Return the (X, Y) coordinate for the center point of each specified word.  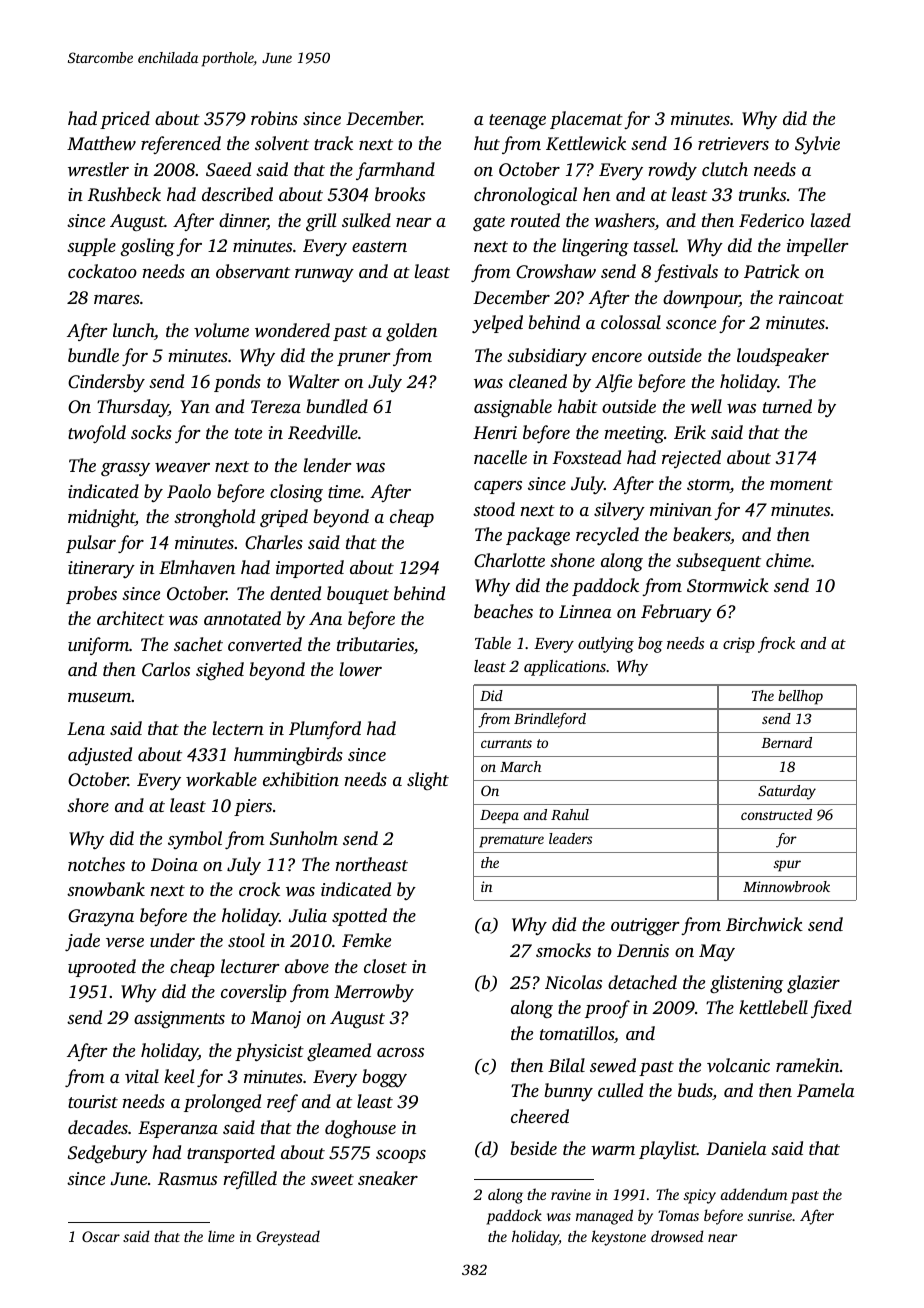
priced (125, 120)
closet (385, 966)
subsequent (718, 562)
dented (295, 593)
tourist (93, 1101)
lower (361, 669)
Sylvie (817, 145)
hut (487, 143)
